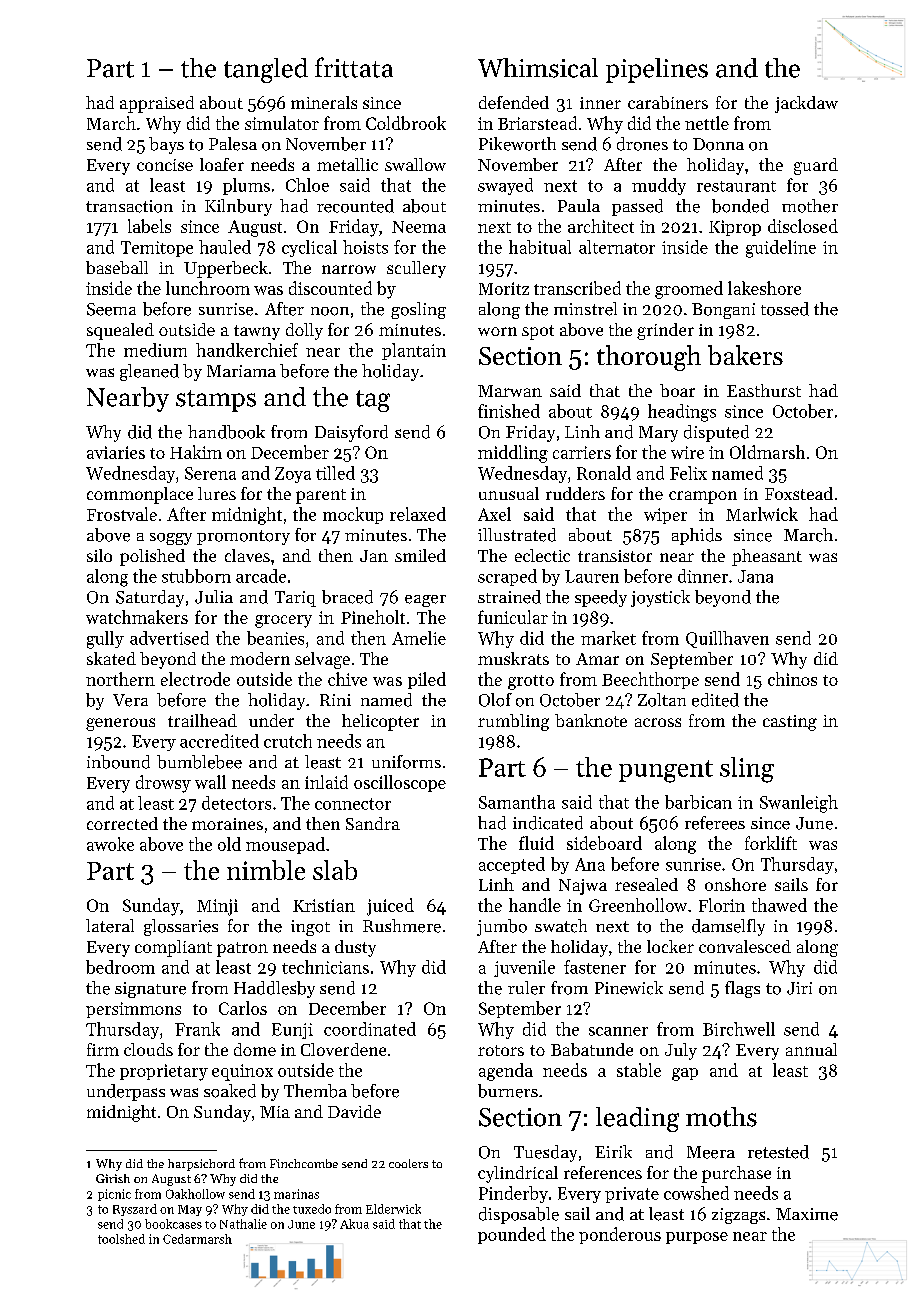 This document has height=1308, width=924. What do you see at coordinates (373, 823) in the document?
I see `Sandra` at bounding box center [373, 823].
